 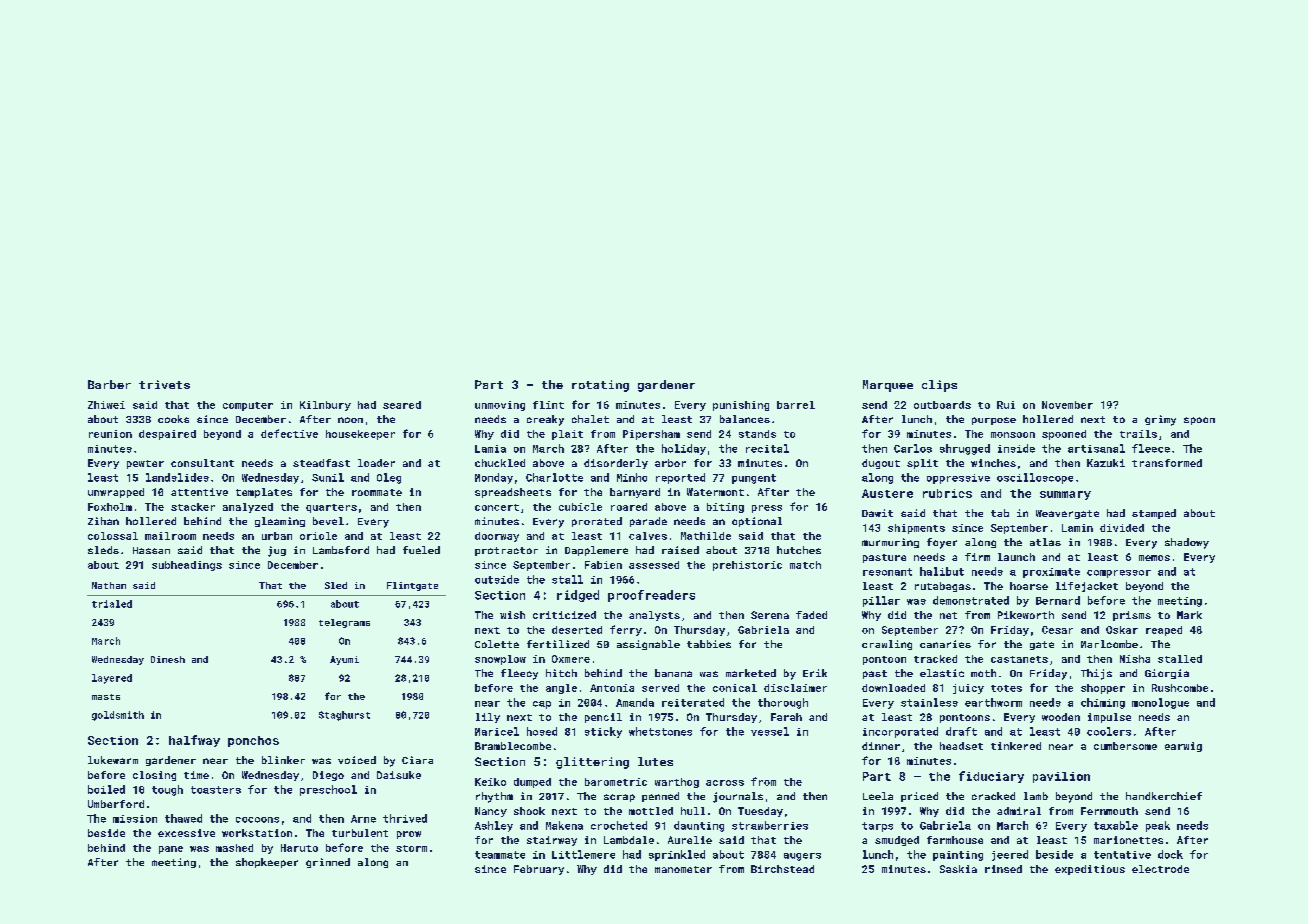 I want to click on rotating, so click(x=600, y=386).
